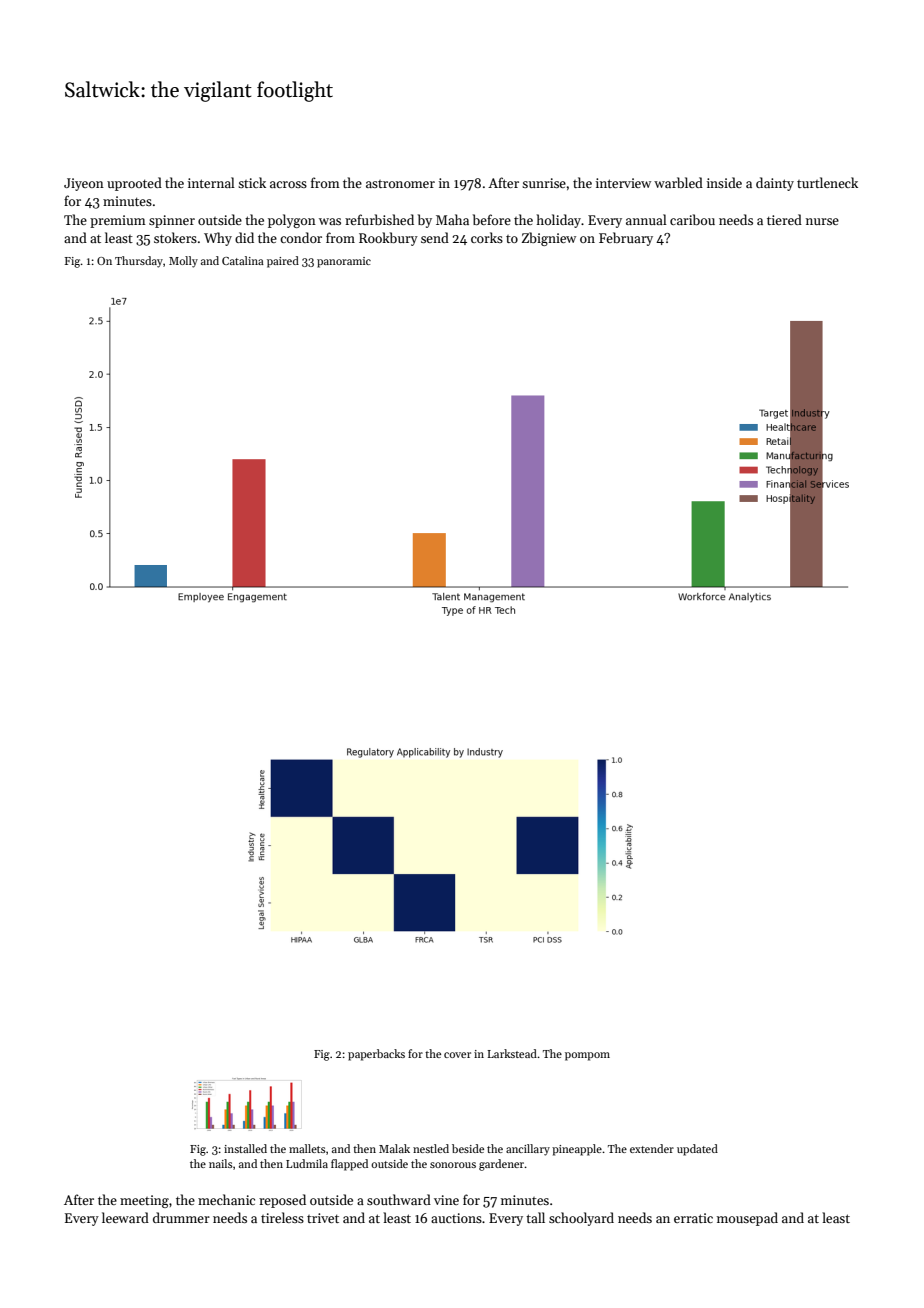 The width and height of the screenshot is (924, 1308). I want to click on Larkstead, so click(512, 1053).
